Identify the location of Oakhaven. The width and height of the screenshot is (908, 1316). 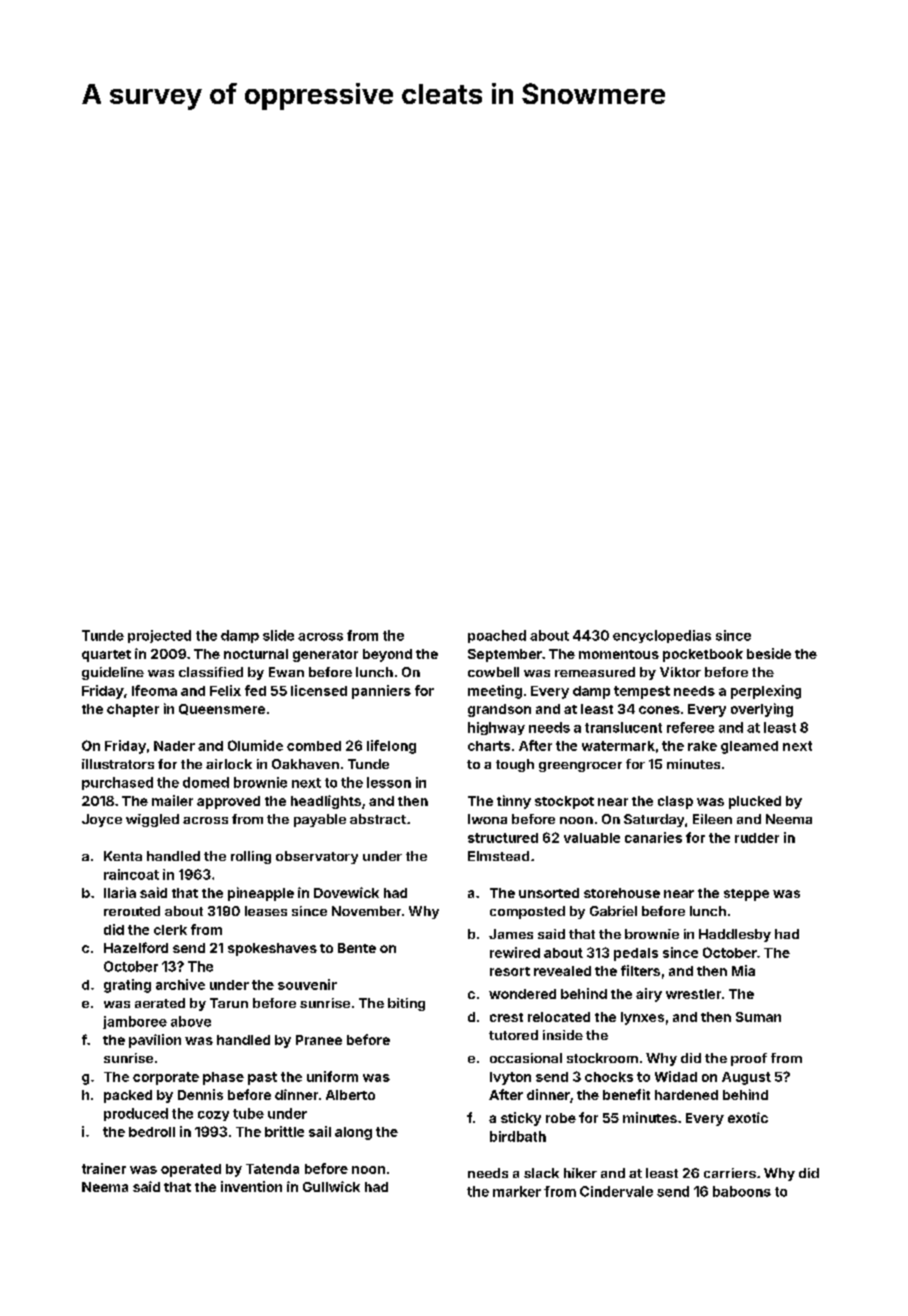
(305, 764).
